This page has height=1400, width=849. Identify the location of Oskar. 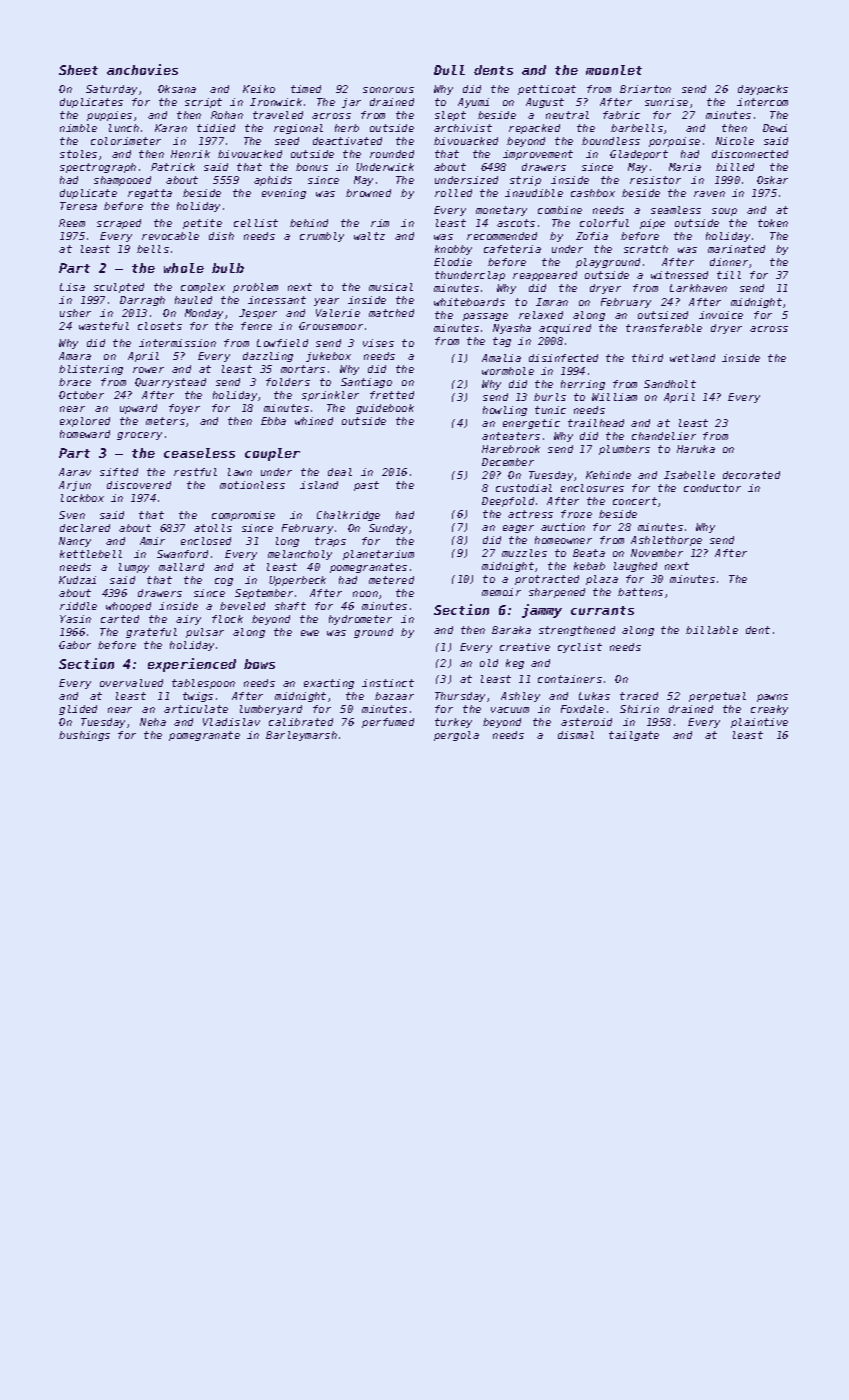
(772, 180).
